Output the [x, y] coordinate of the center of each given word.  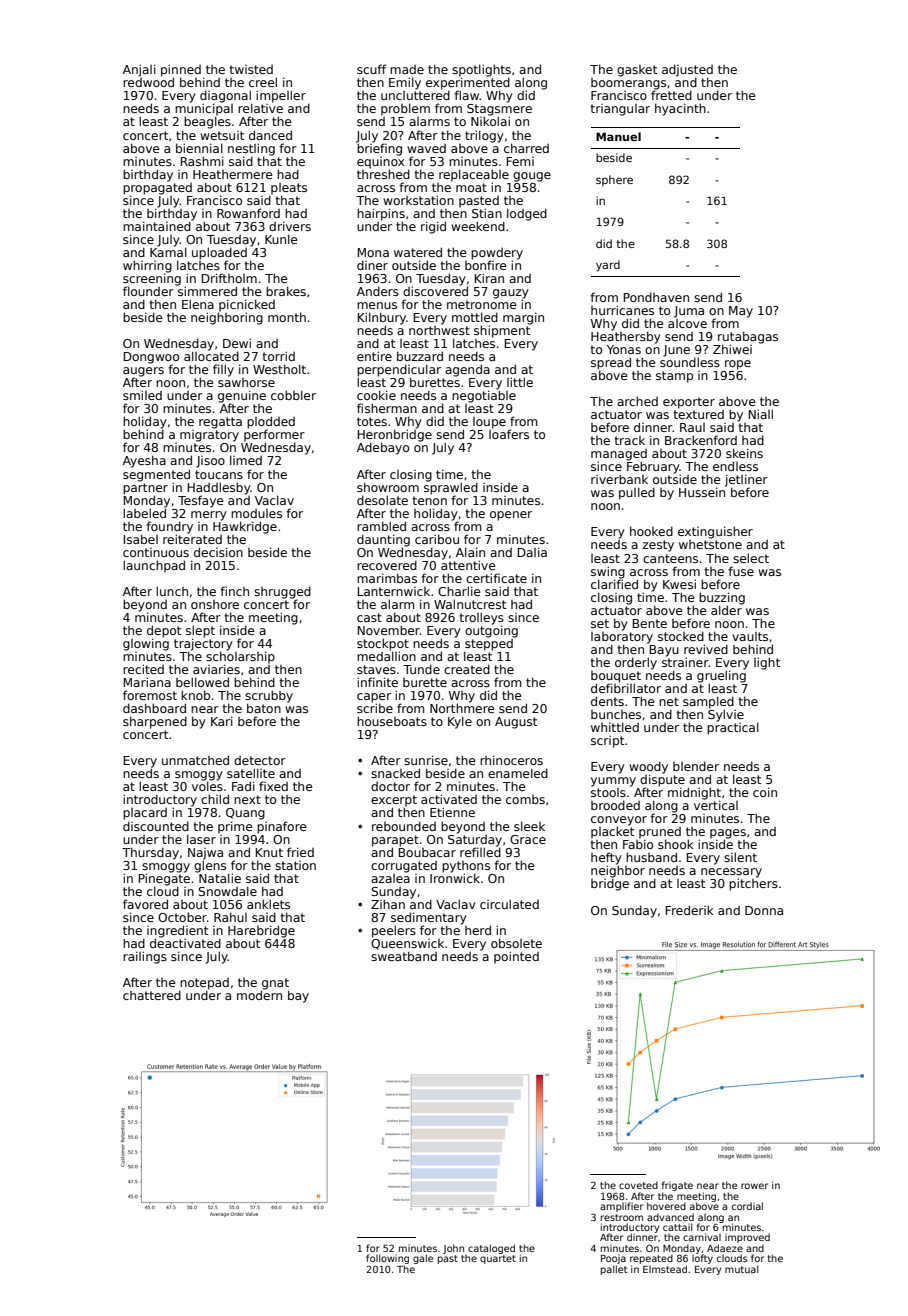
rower [754, 1186]
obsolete [516, 943]
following [387, 1259]
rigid [433, 227]
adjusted [687, 70]
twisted [251, 69]
